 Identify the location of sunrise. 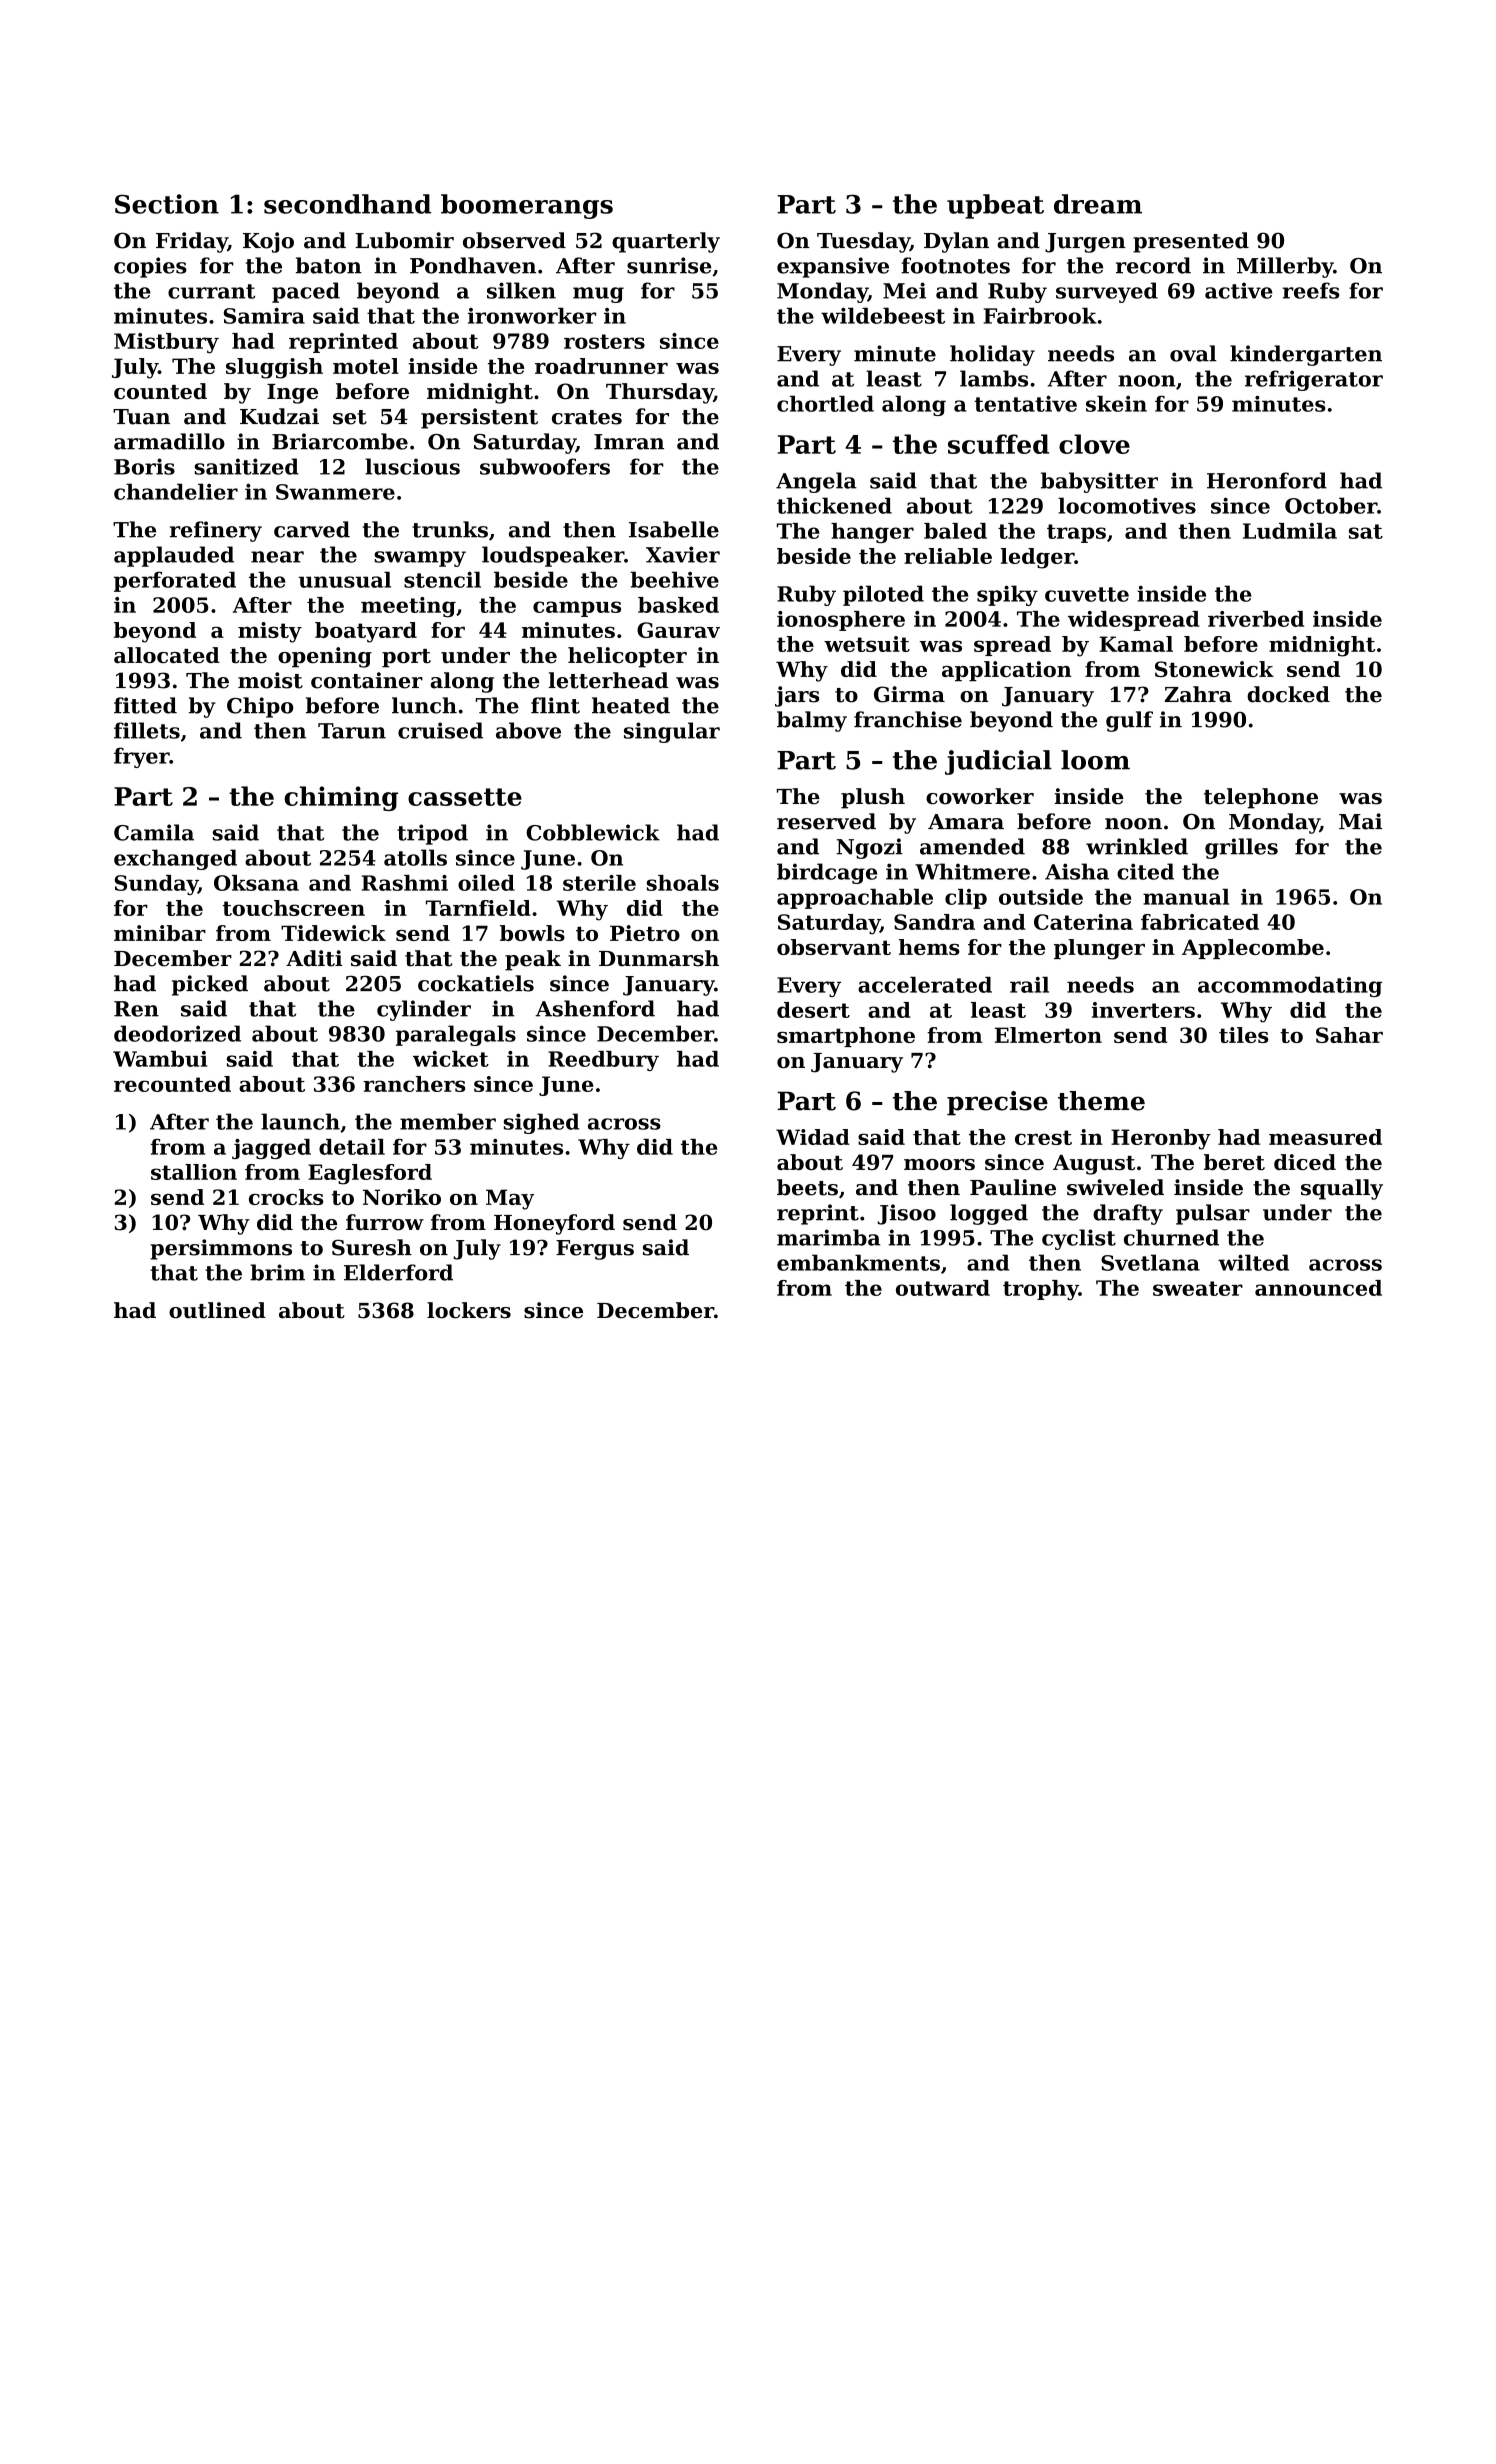
(669, 265).
